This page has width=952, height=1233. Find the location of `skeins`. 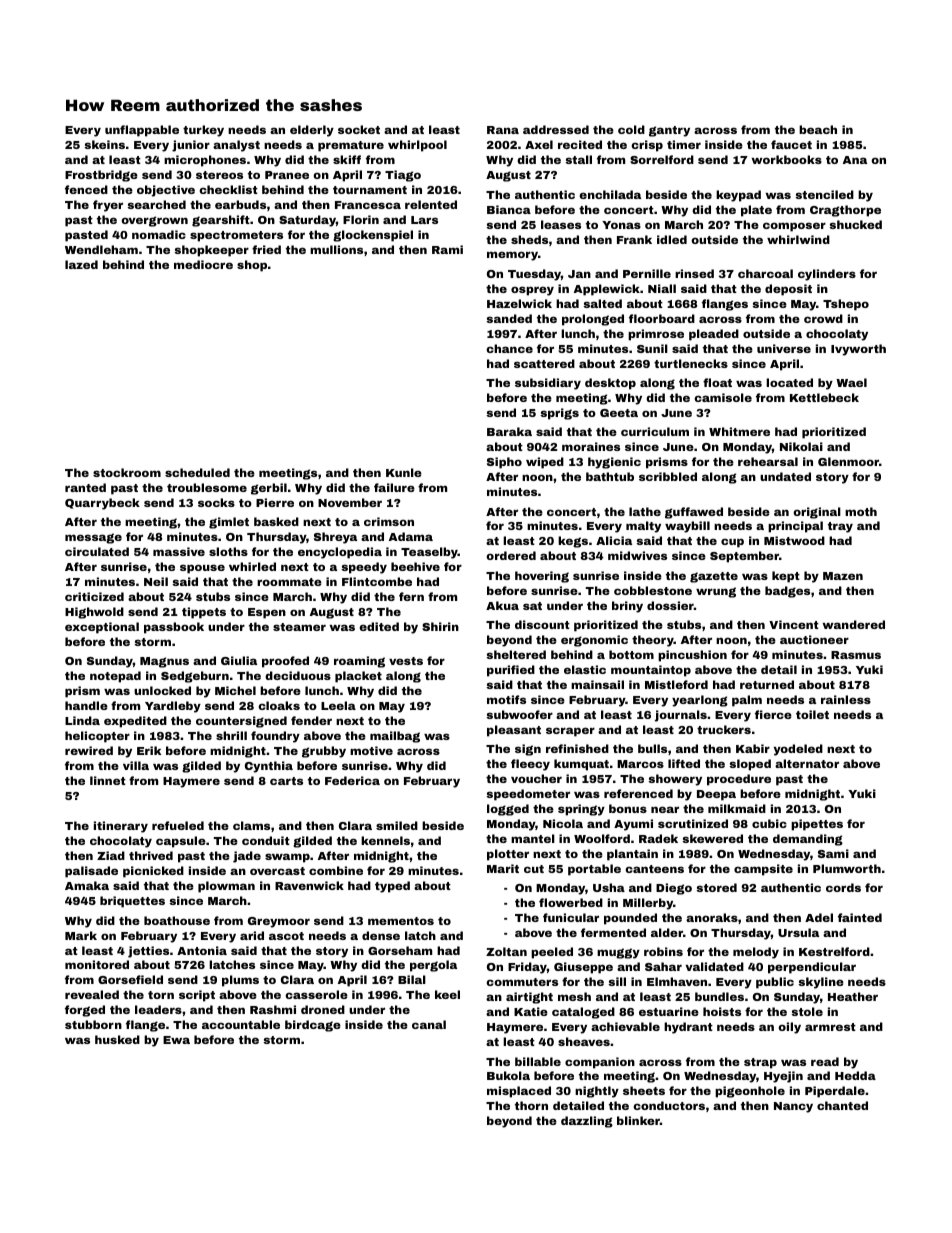

skeins is located at coordinates (104, 144).
